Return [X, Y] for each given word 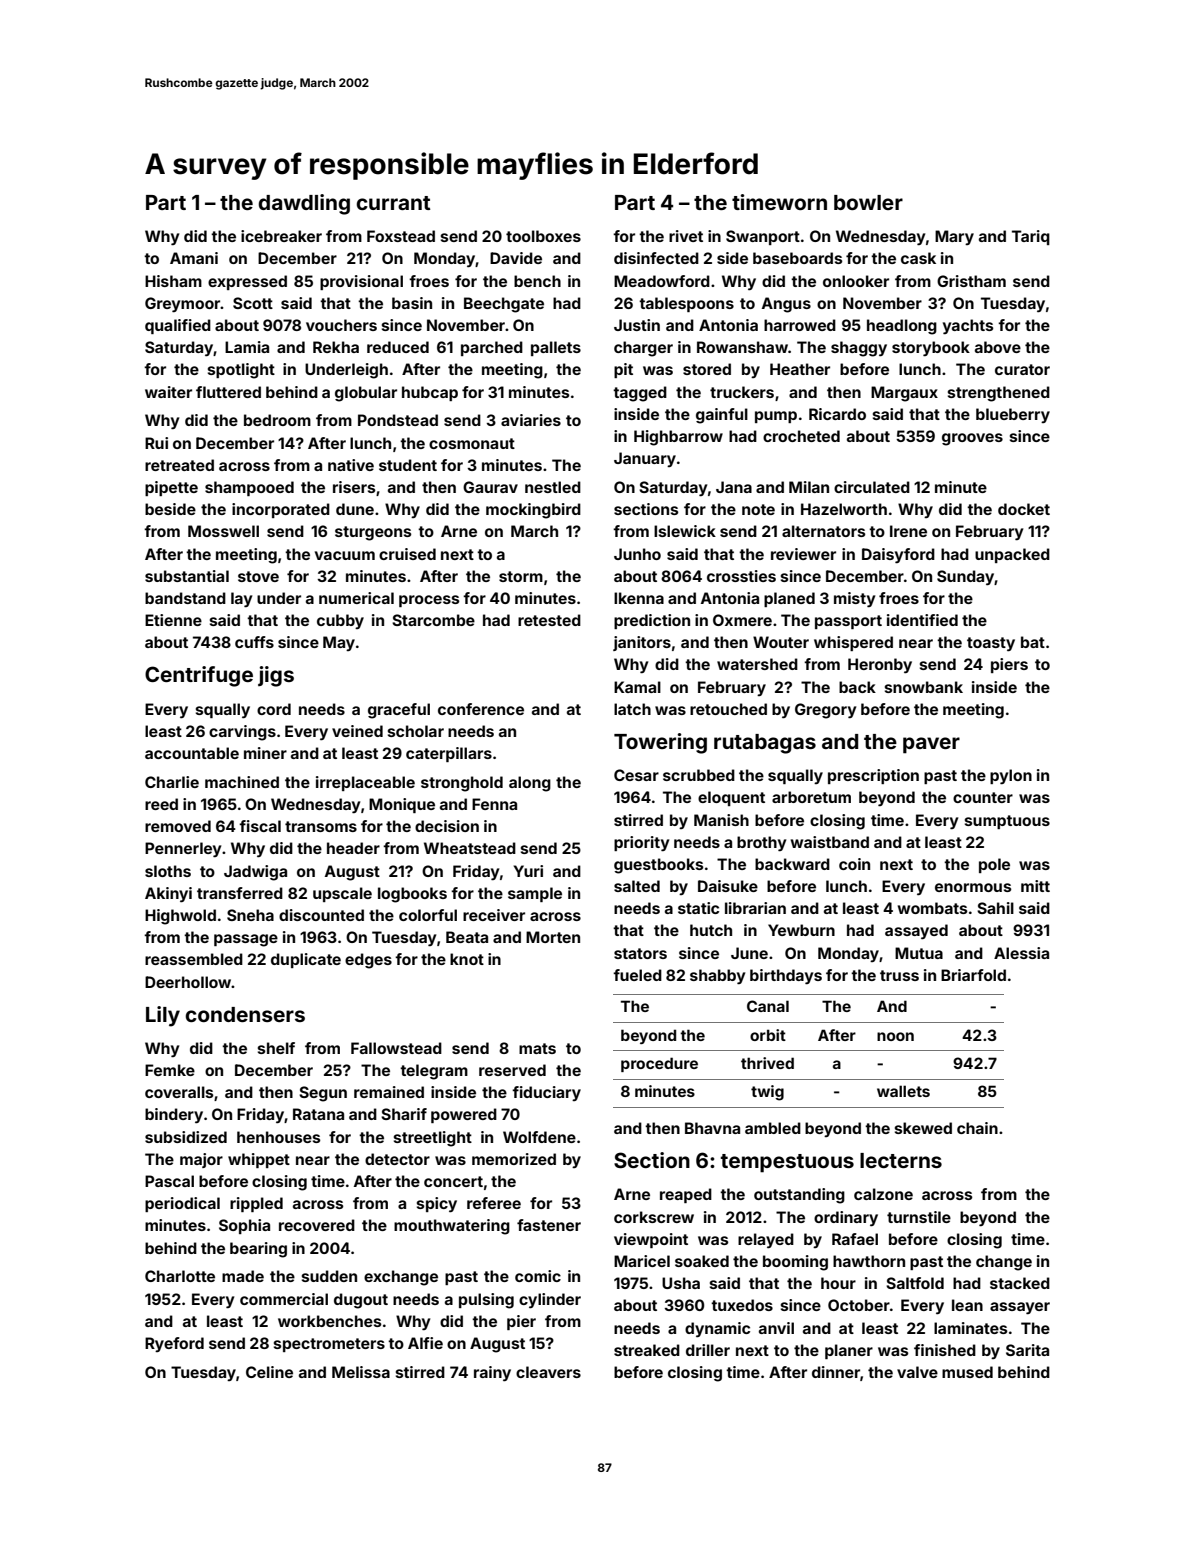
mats [537, 1048]
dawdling [304, 204]
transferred [240, 893]
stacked [1020, 1283]
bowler [868, 202]
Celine [269, 1372]
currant [393, 203]
